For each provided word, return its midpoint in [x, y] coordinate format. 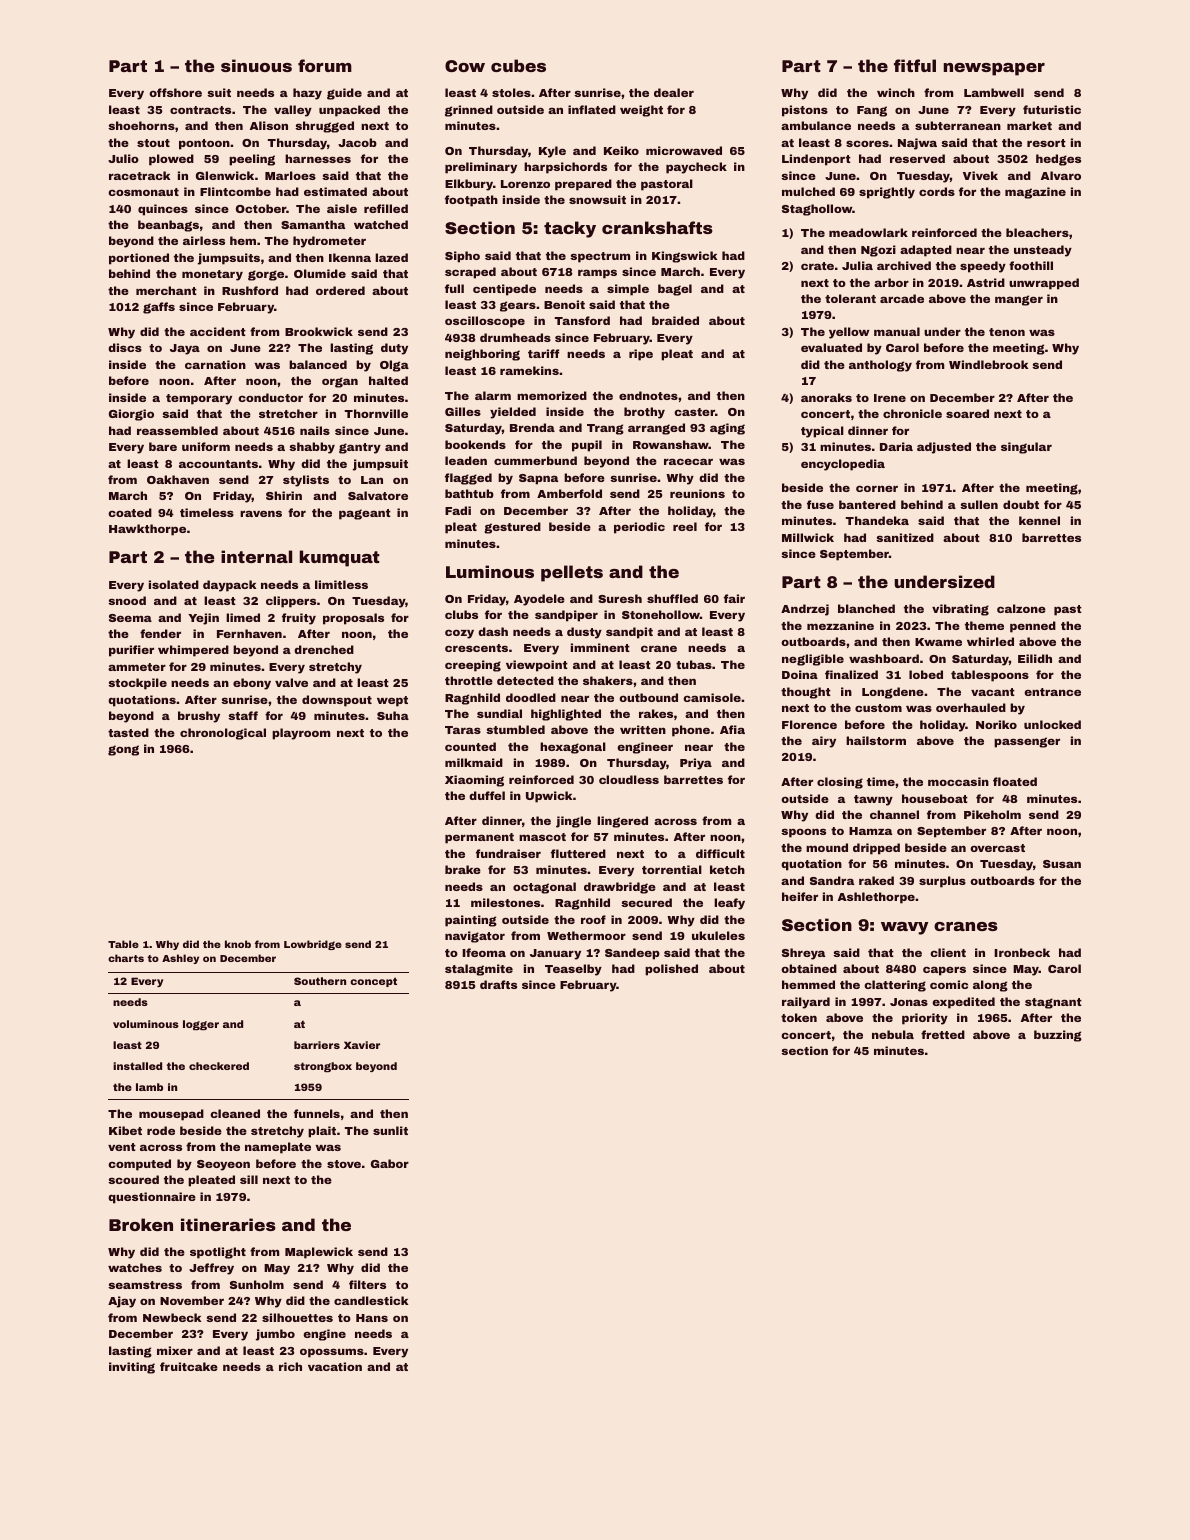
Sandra [832, 880]
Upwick [549, 797]
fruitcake [189, 1366]
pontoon [204, 144]
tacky [570, 229]
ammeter [137, 667]
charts [126, 958]
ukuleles [718, 935]
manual [897, 331]
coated [130, 512]
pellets [572, 573]
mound [827, 847]
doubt [1021, 504]
